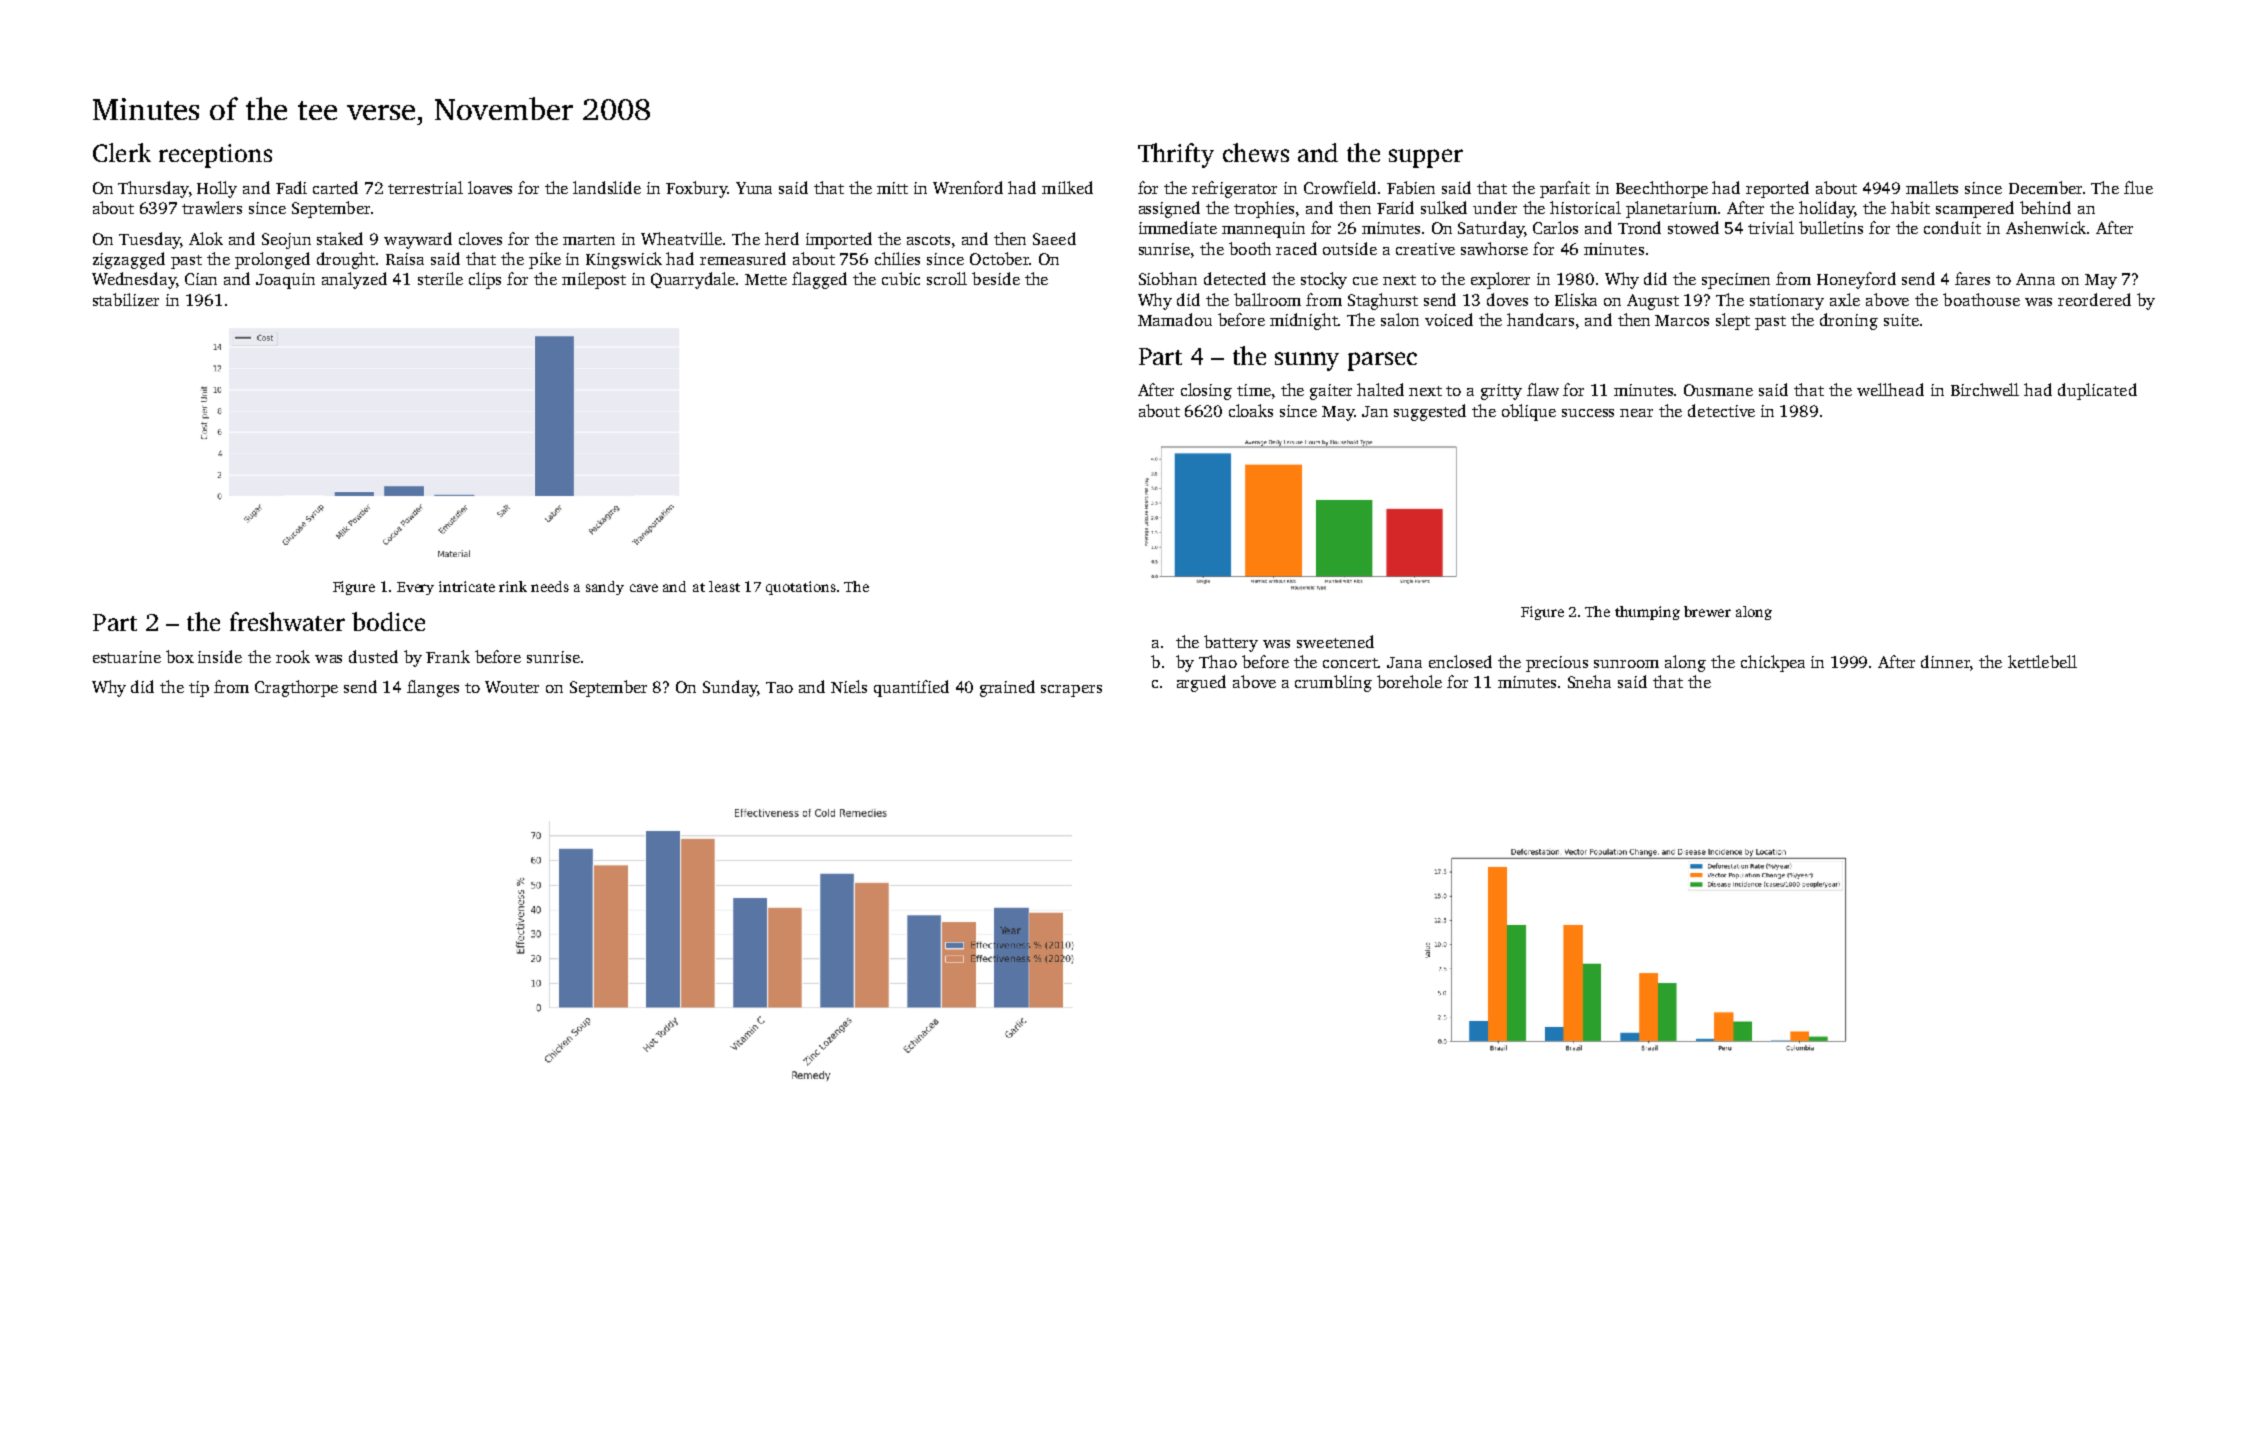  I want to click on scrapers, so click(1071, 691).
